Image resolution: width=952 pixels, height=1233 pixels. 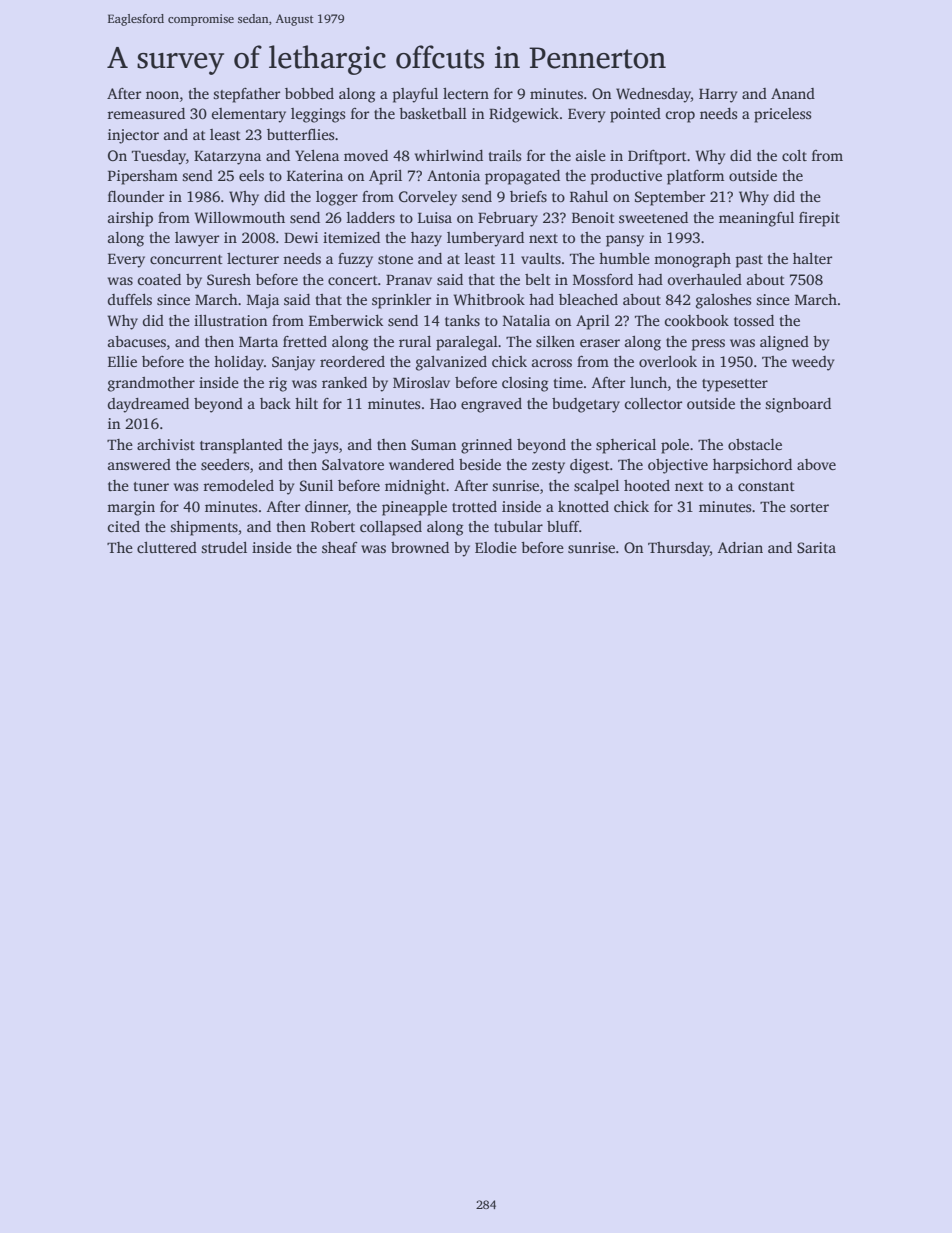 I want to click on Wednesday, so click(x=653, y=95).
